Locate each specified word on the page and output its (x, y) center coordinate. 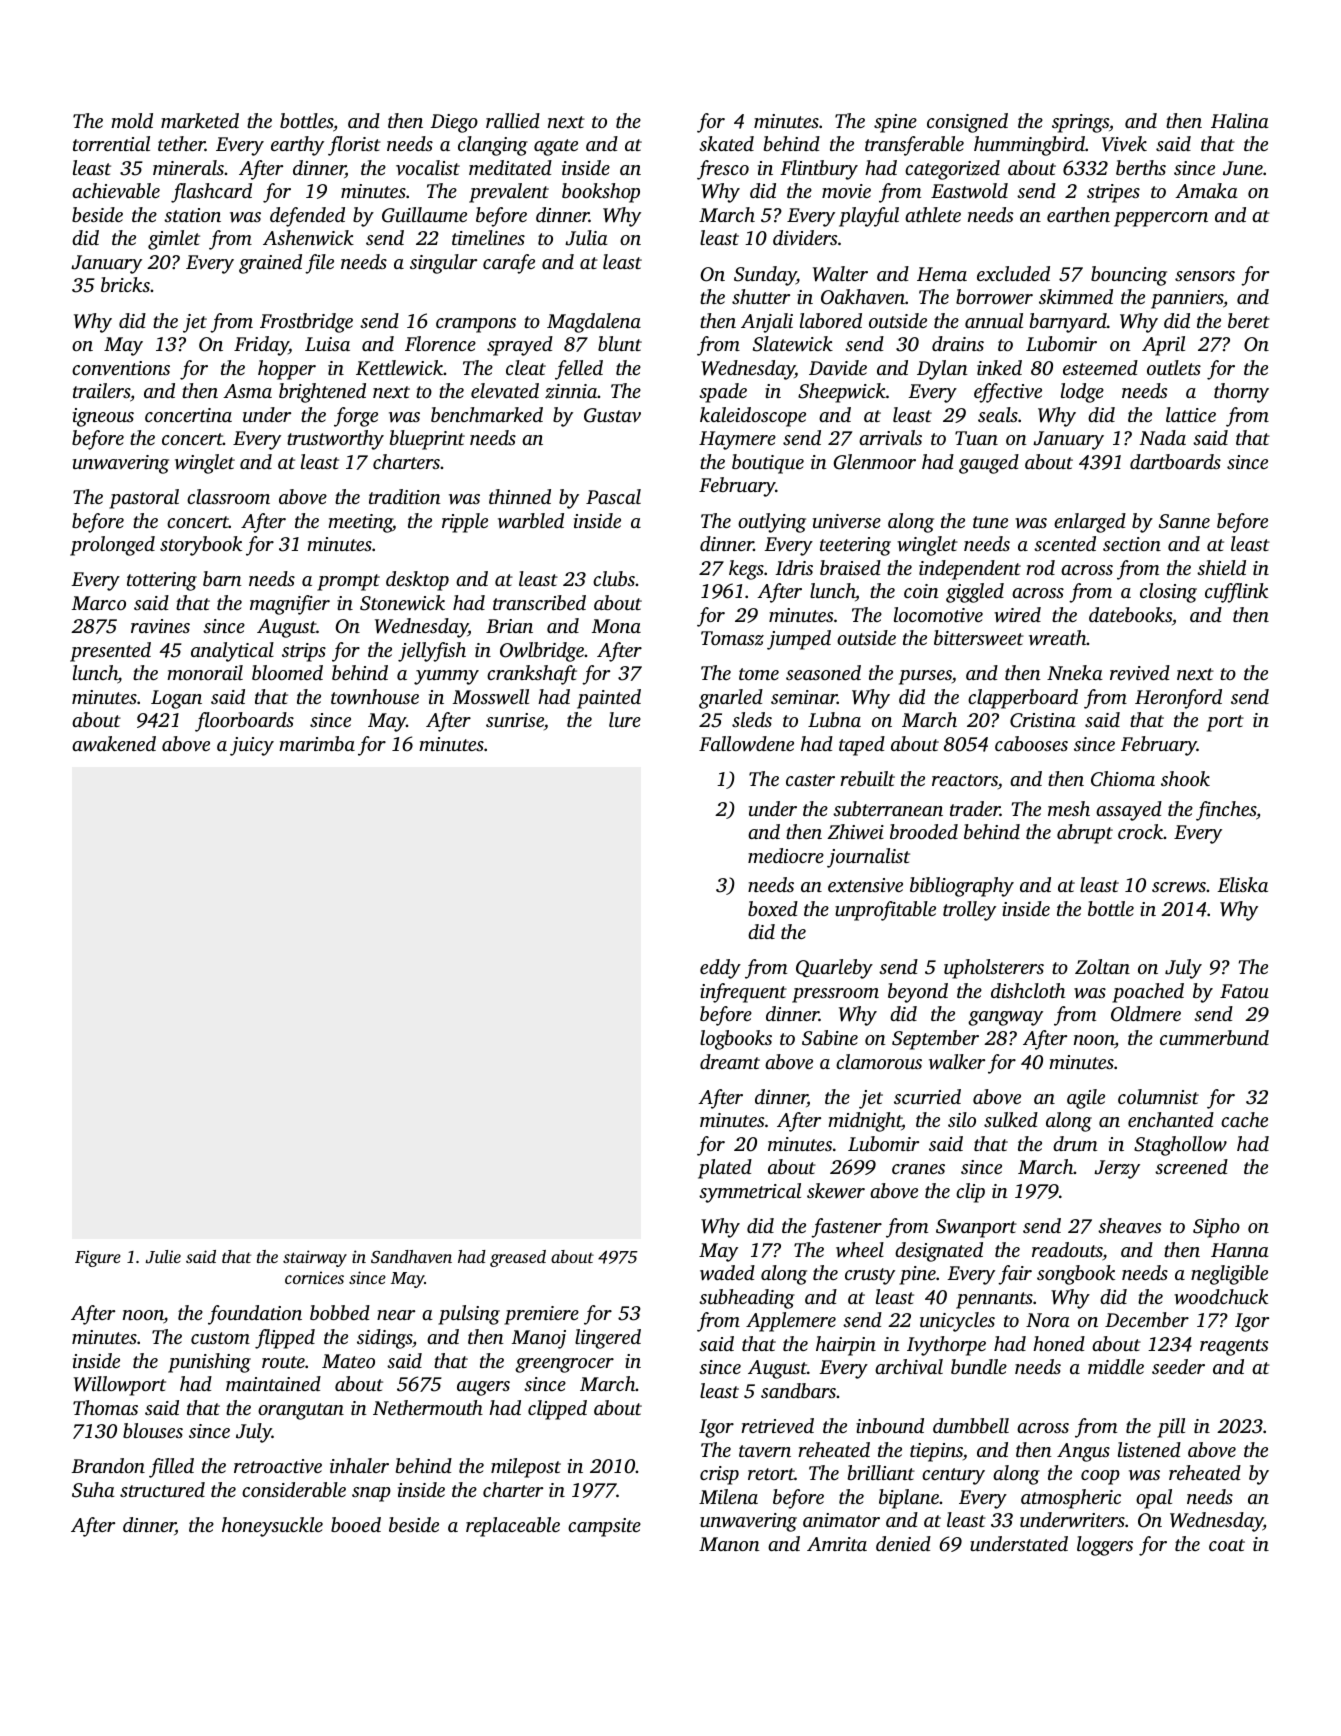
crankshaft (532, 675)
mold (132, 120)
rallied (513, 120)
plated (725, 1169)
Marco (99, 603)
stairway (315, 1258)
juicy (252, 746)
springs (1080, 123)
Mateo (348, 1361)
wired (1017, 615)
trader (975, 808)
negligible (1229, 1275)
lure (625, 719)
